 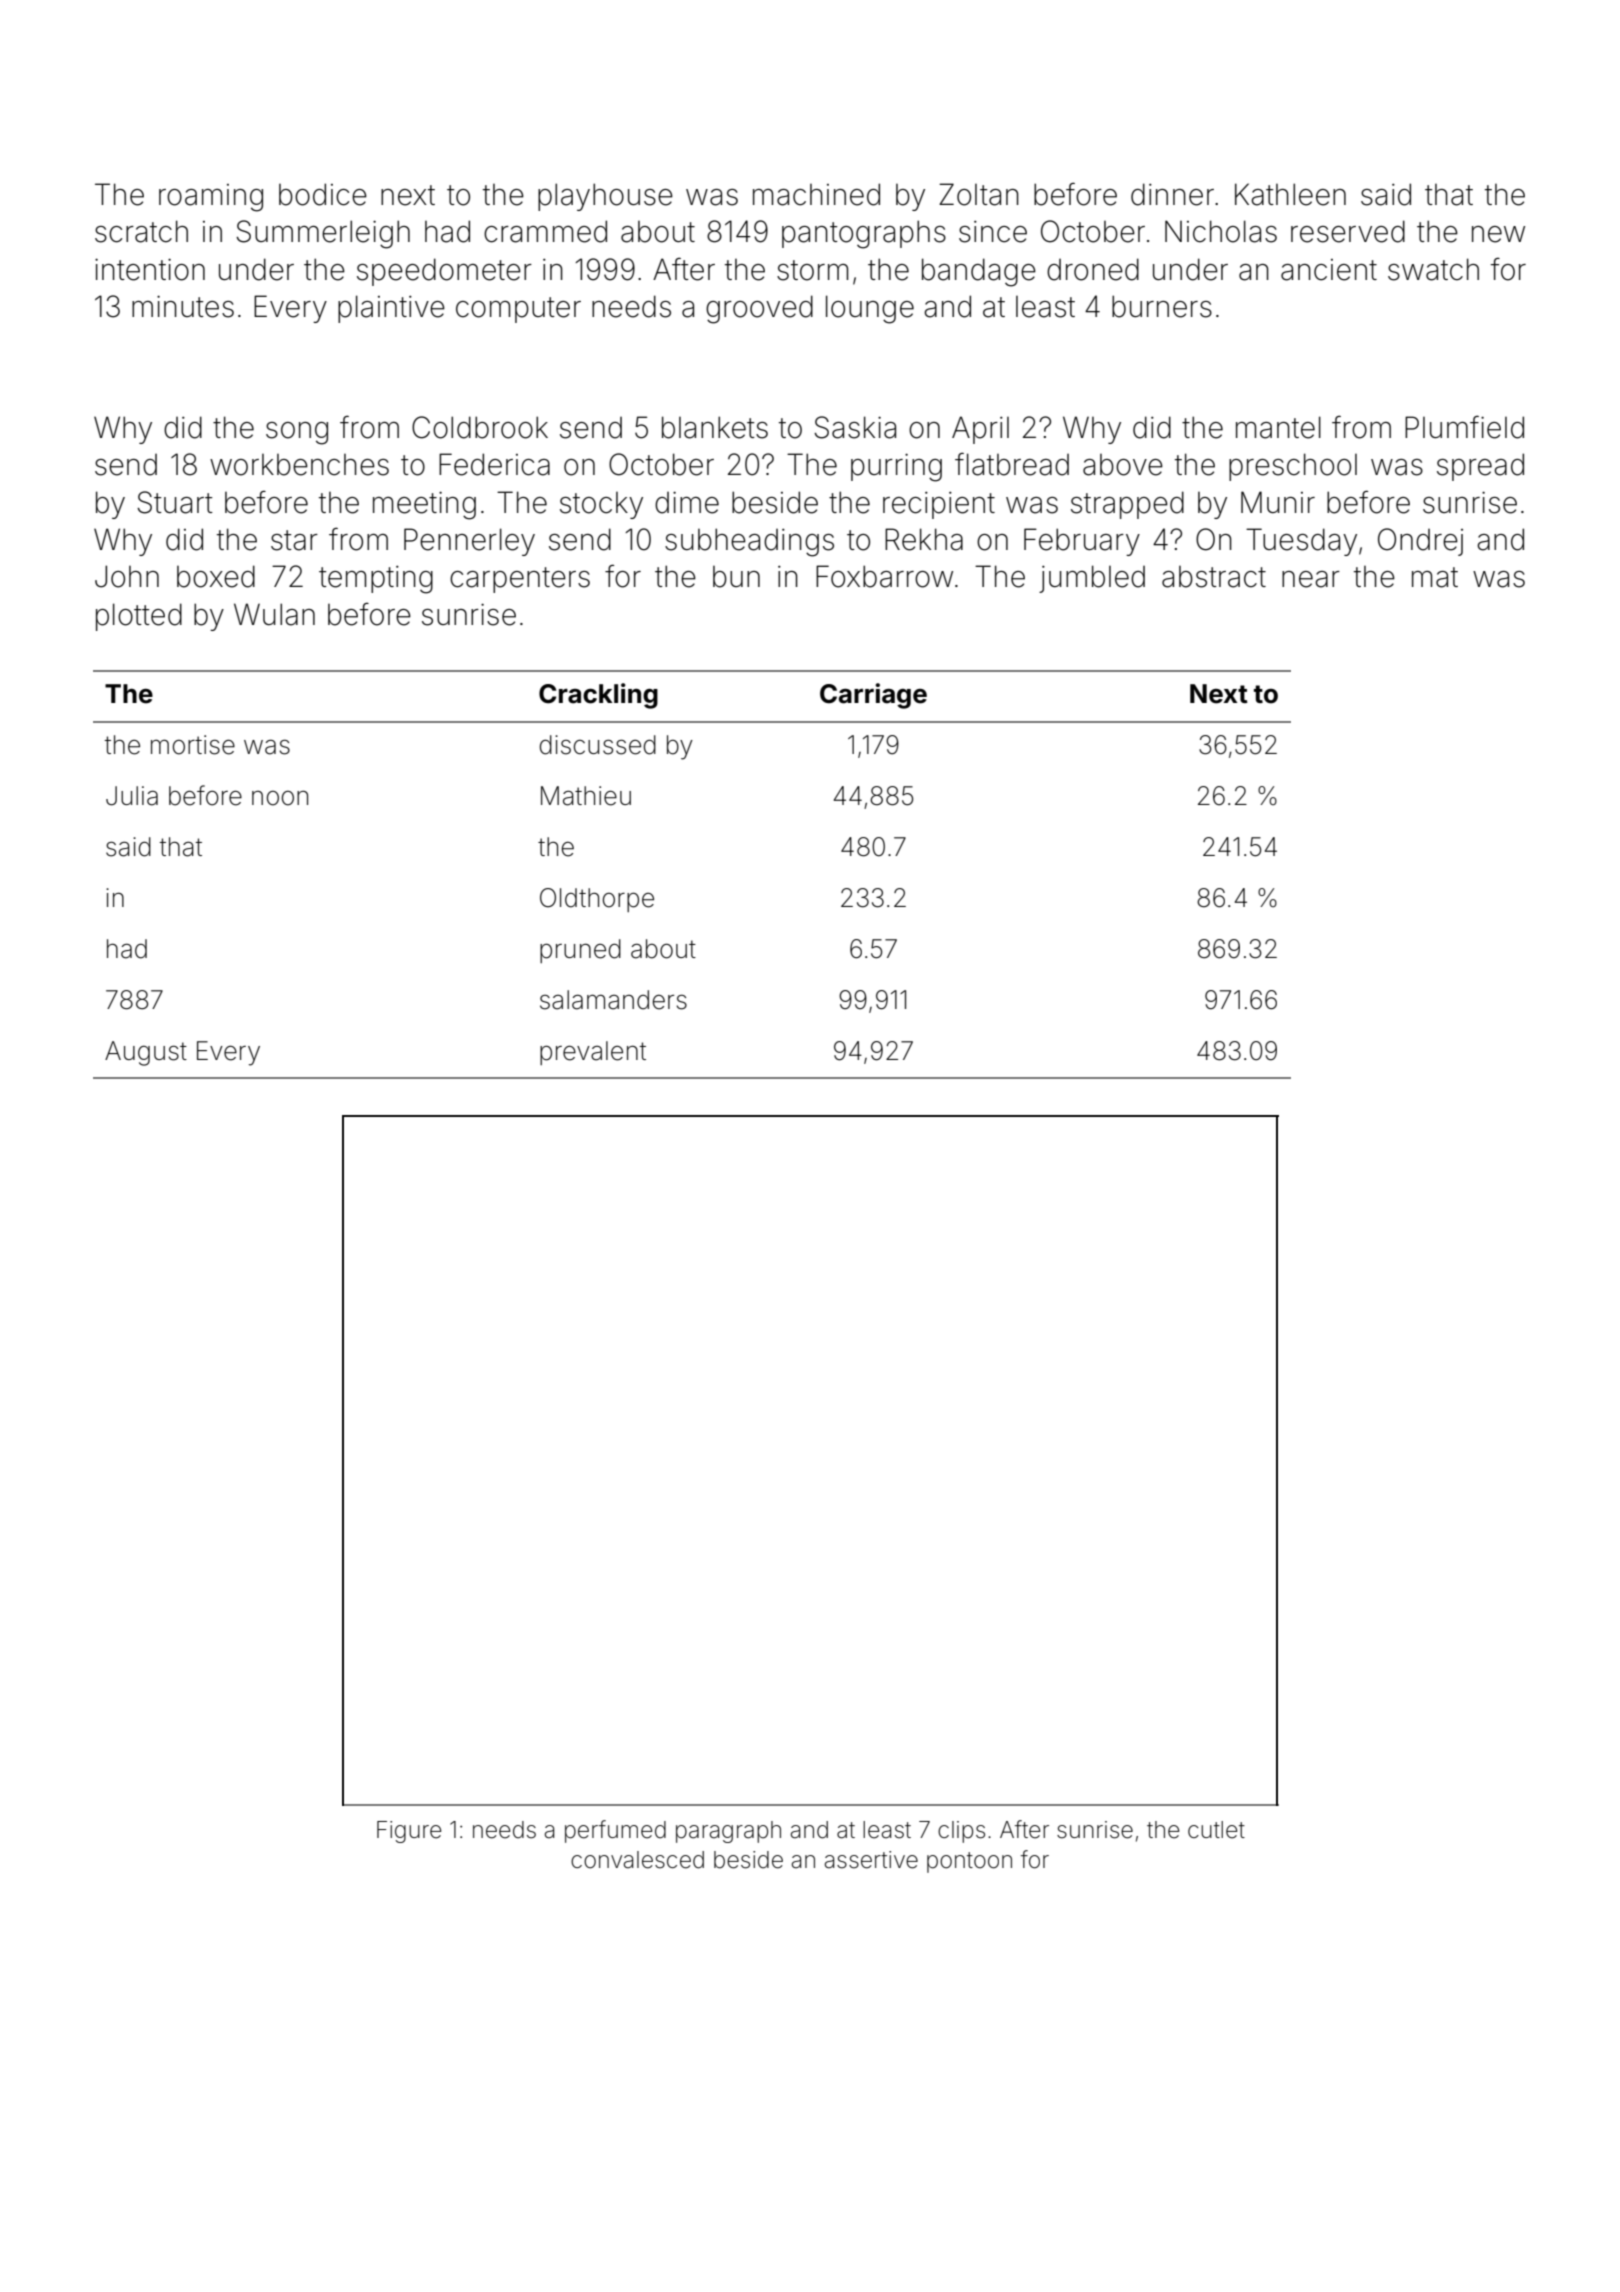 What do you see at coordinates (409, 1832) in the image?
I see `Figure` at bounding box center [409, 1832].
